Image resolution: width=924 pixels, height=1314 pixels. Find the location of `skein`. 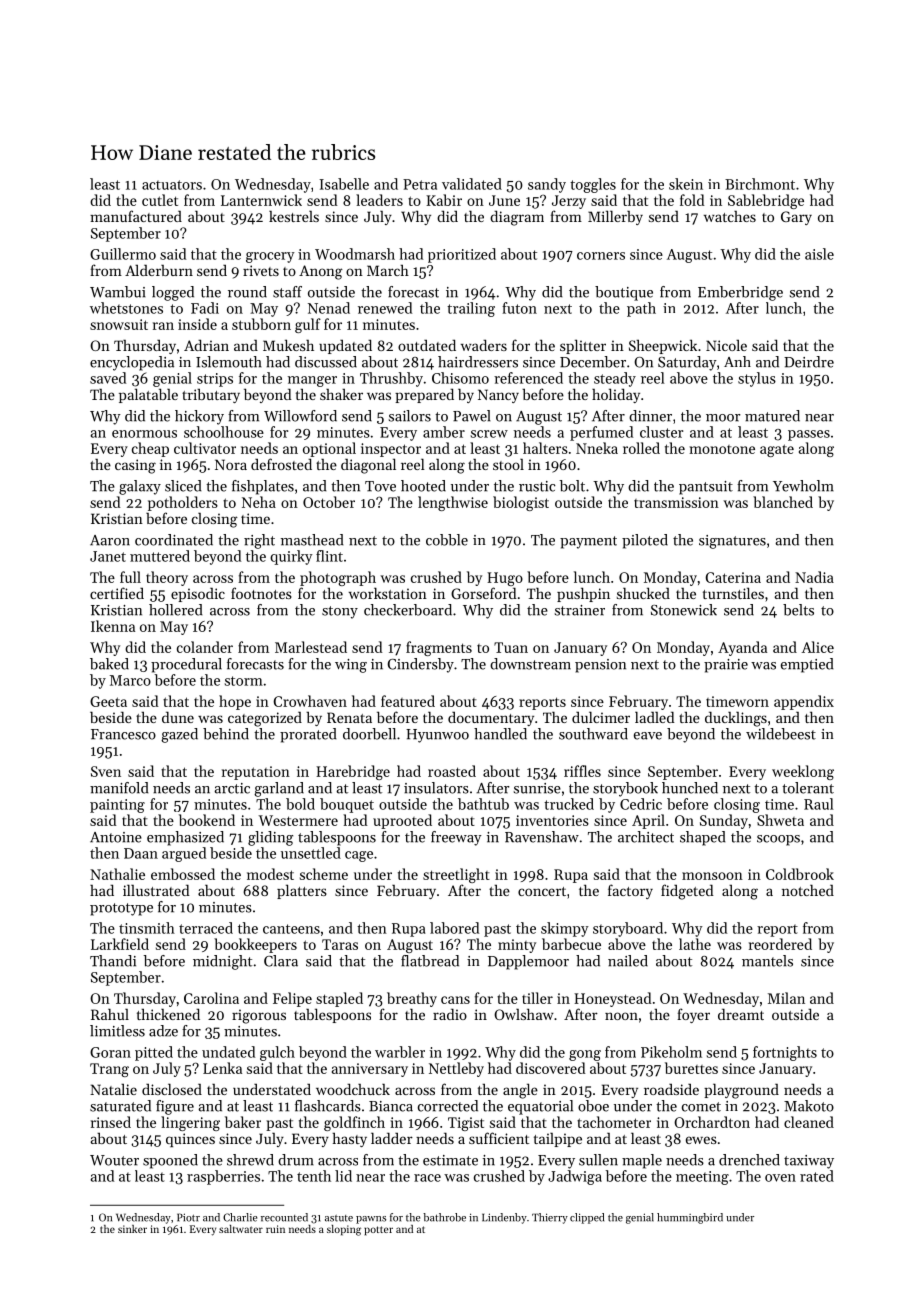

skein is located at coordinates (686, 184).
